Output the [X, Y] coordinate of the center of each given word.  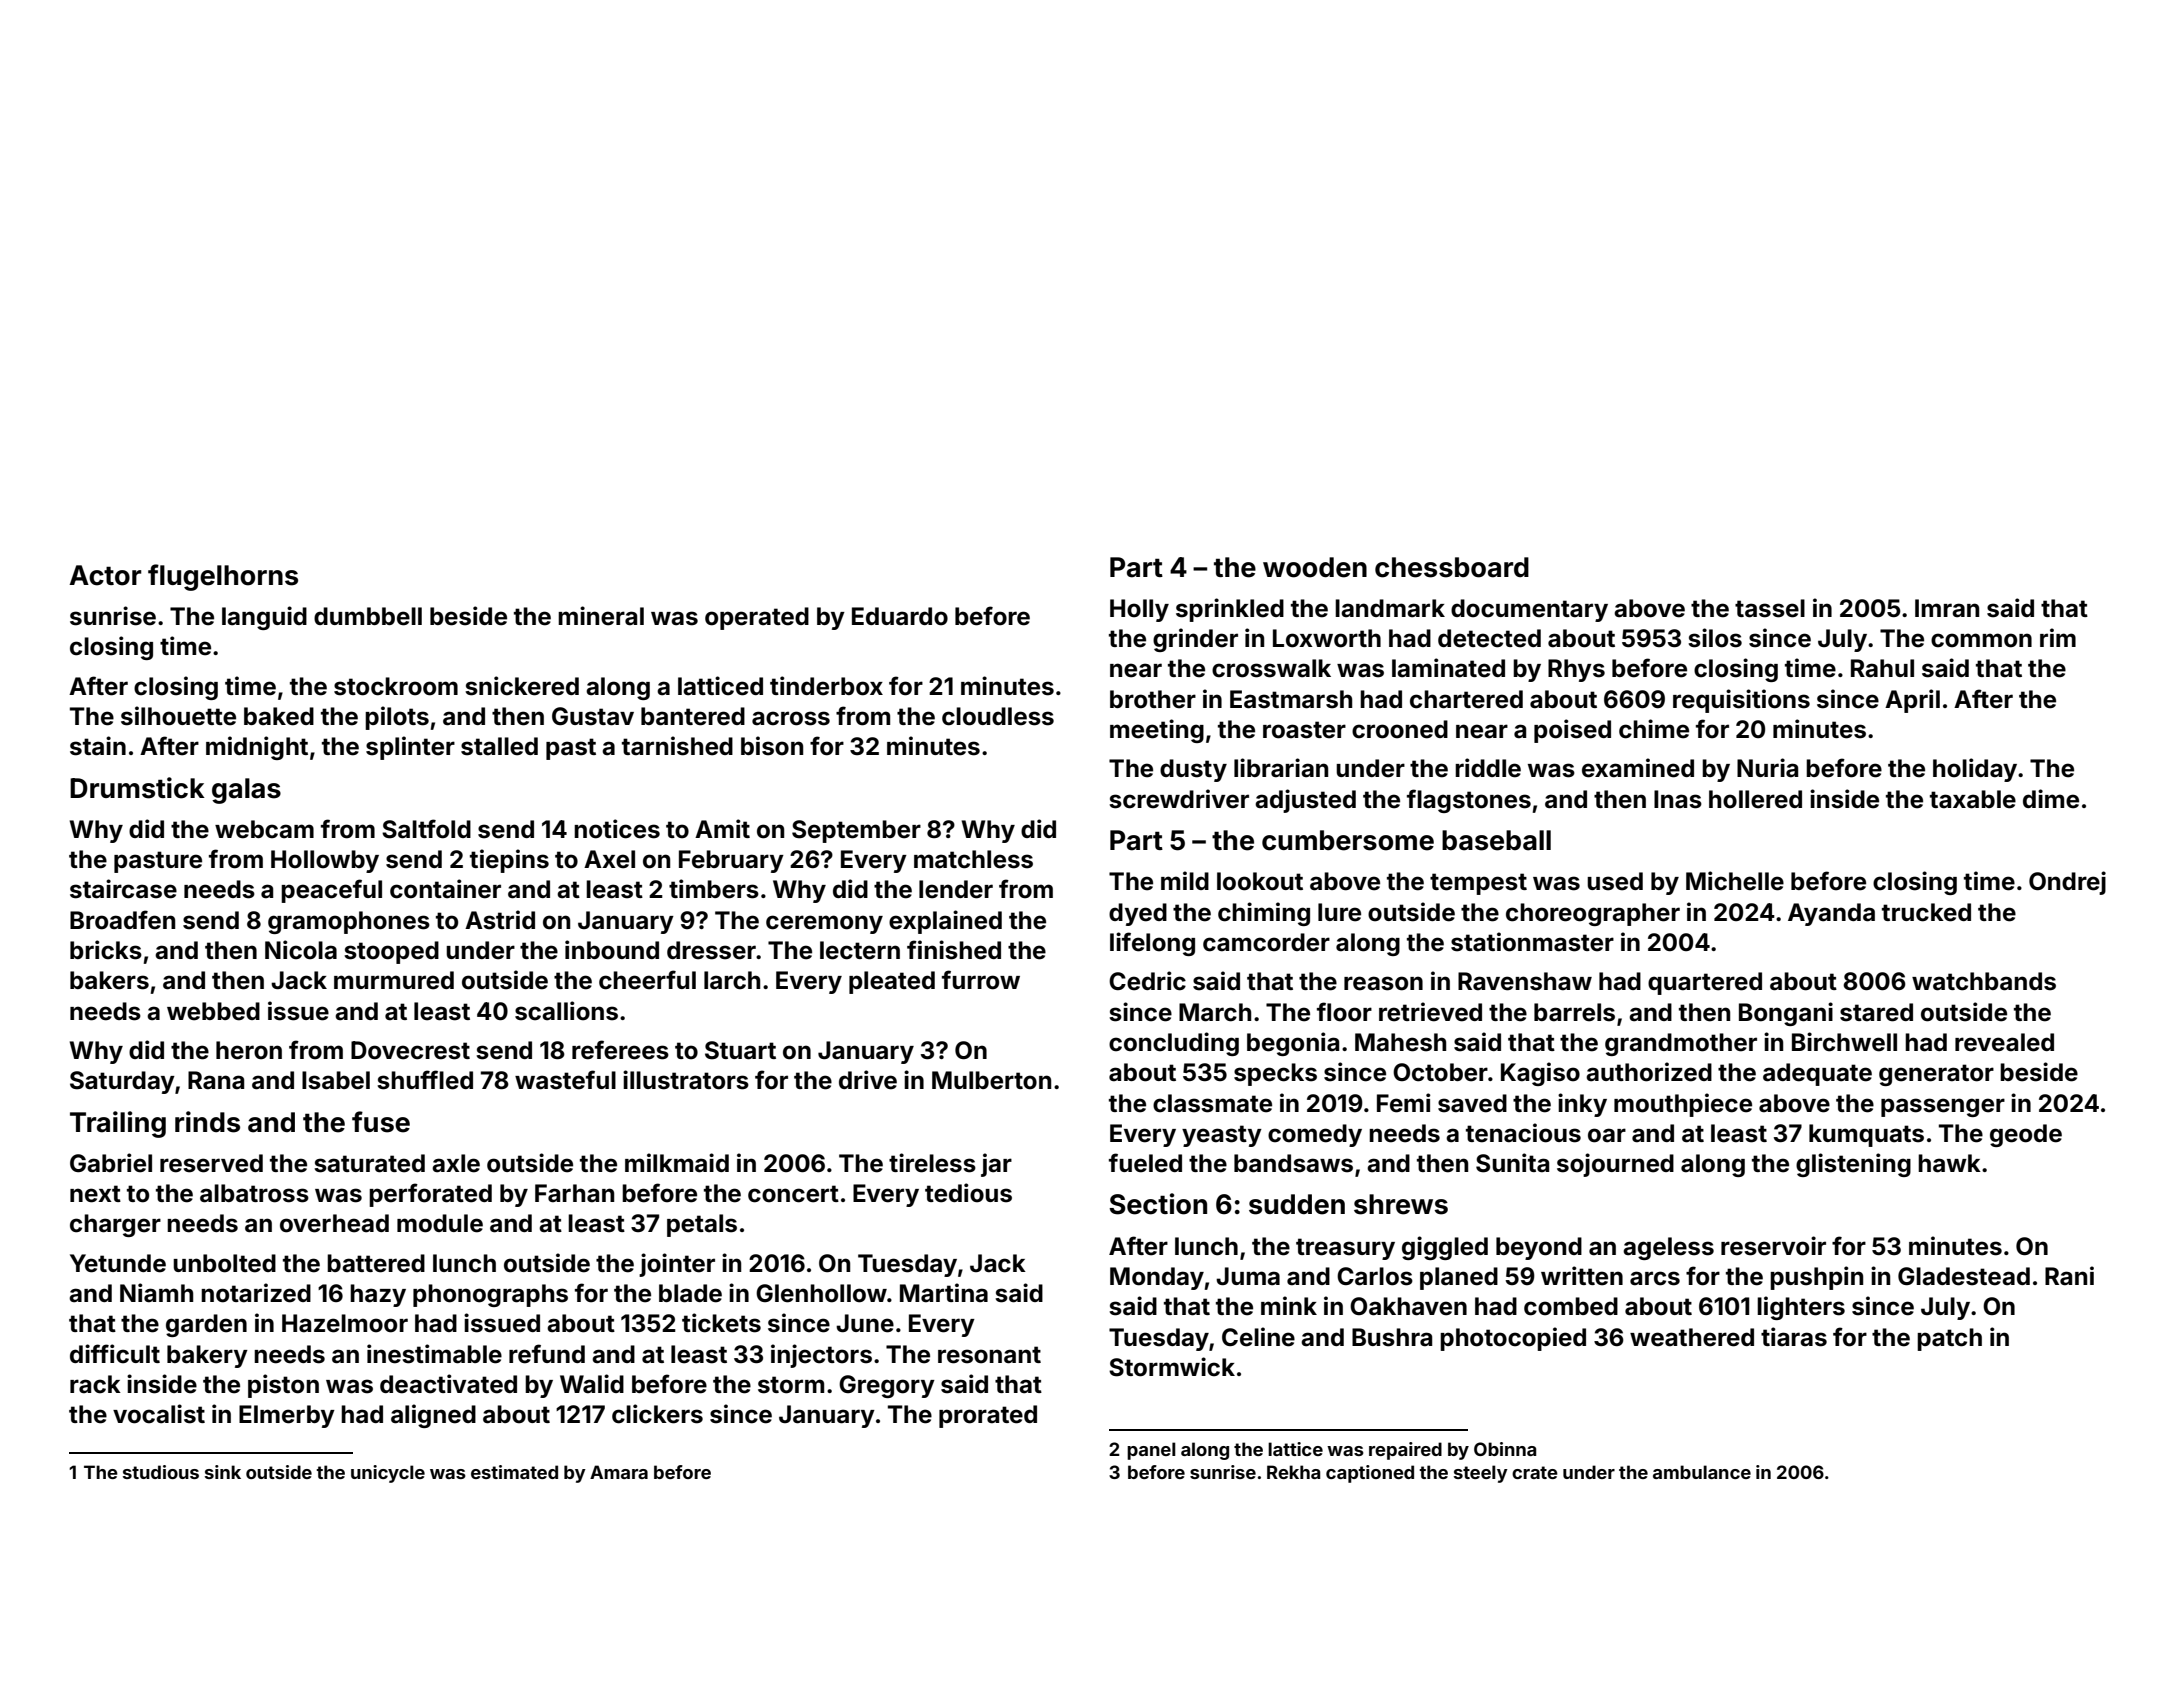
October [1440, 1072]
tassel [1770, 608]
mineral [601, 616]
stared [1876, 1012]
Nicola [301, 950]
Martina [944, 1293]
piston [283, 1386]
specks [1275, 1074]
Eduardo [900, 616]
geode [2026, 1135]
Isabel [336, 1080]
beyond [1539, 1248]
